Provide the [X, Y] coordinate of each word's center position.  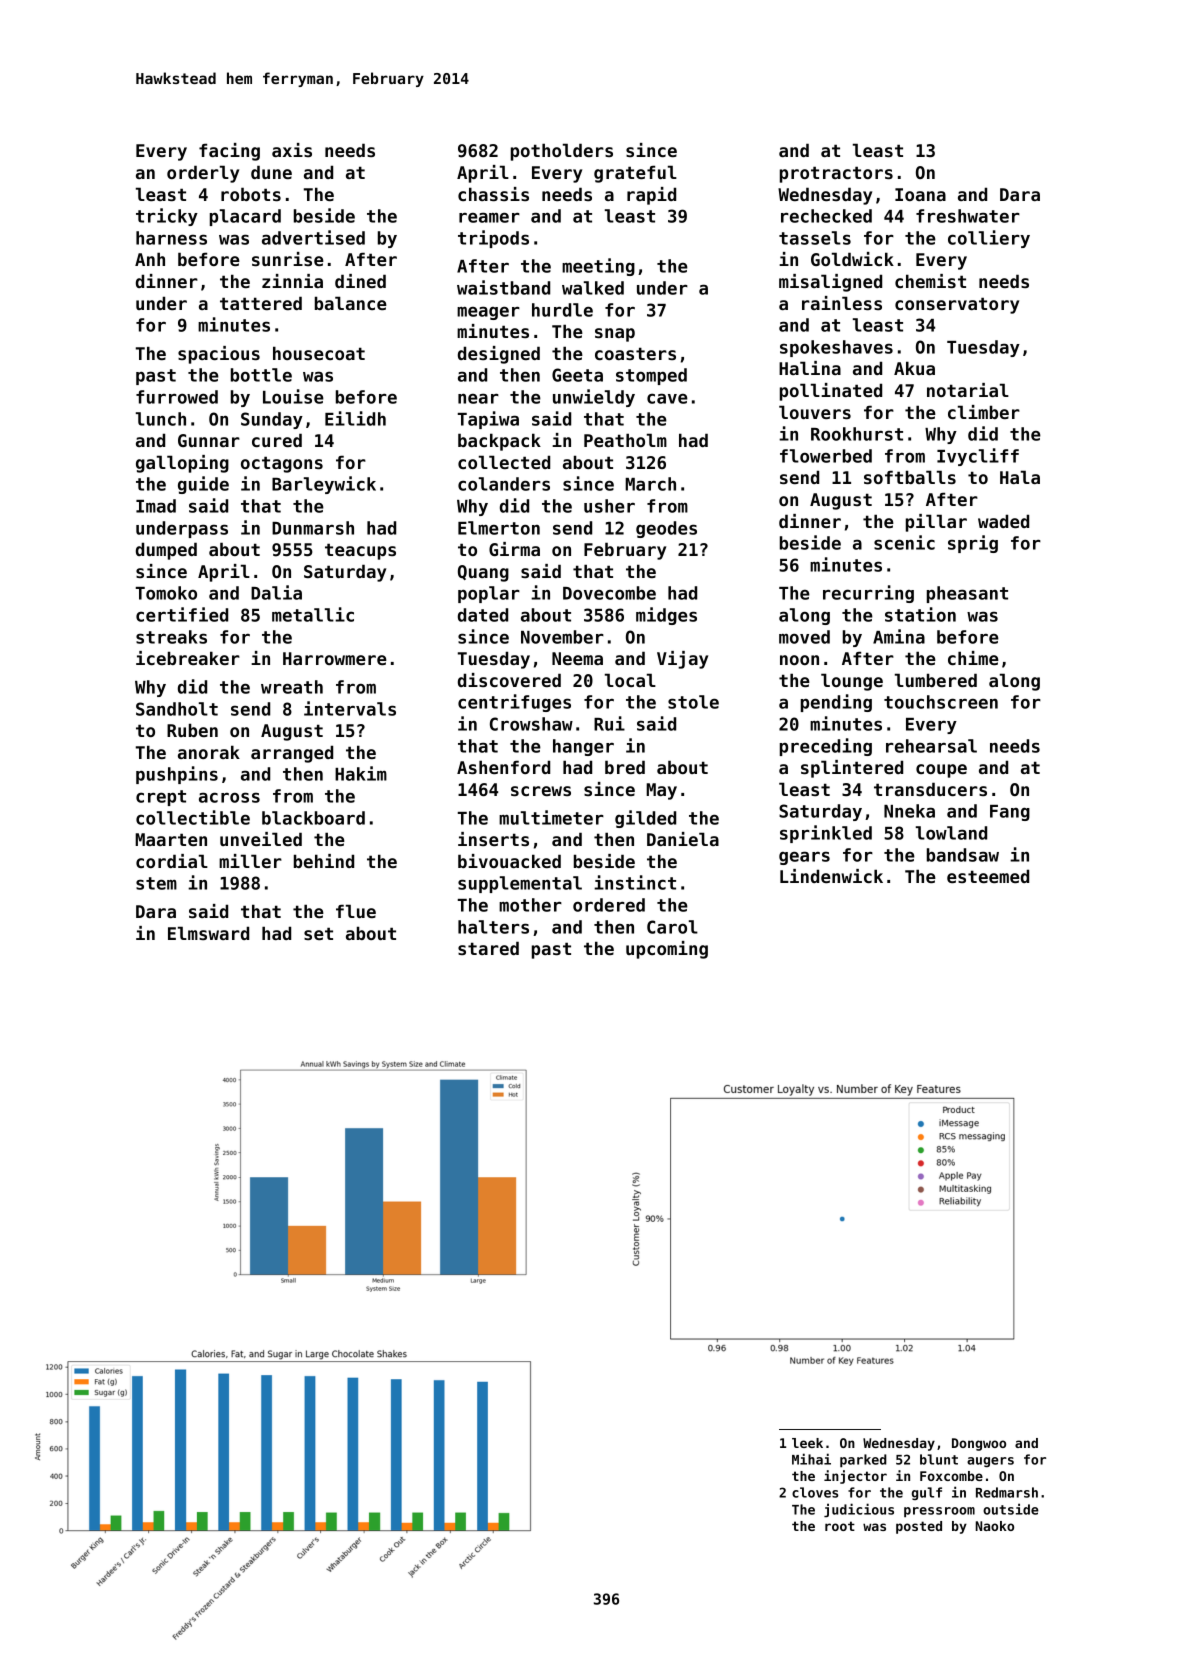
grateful [635, 174]
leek [807, 1443]
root [840, 1526]
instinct [635, 882]
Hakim [361, 773]
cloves [815, 1492]
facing [229, 152]
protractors [836, 174]
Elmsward [208, 933]
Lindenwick [831, 876]
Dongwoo [979, 1444]
